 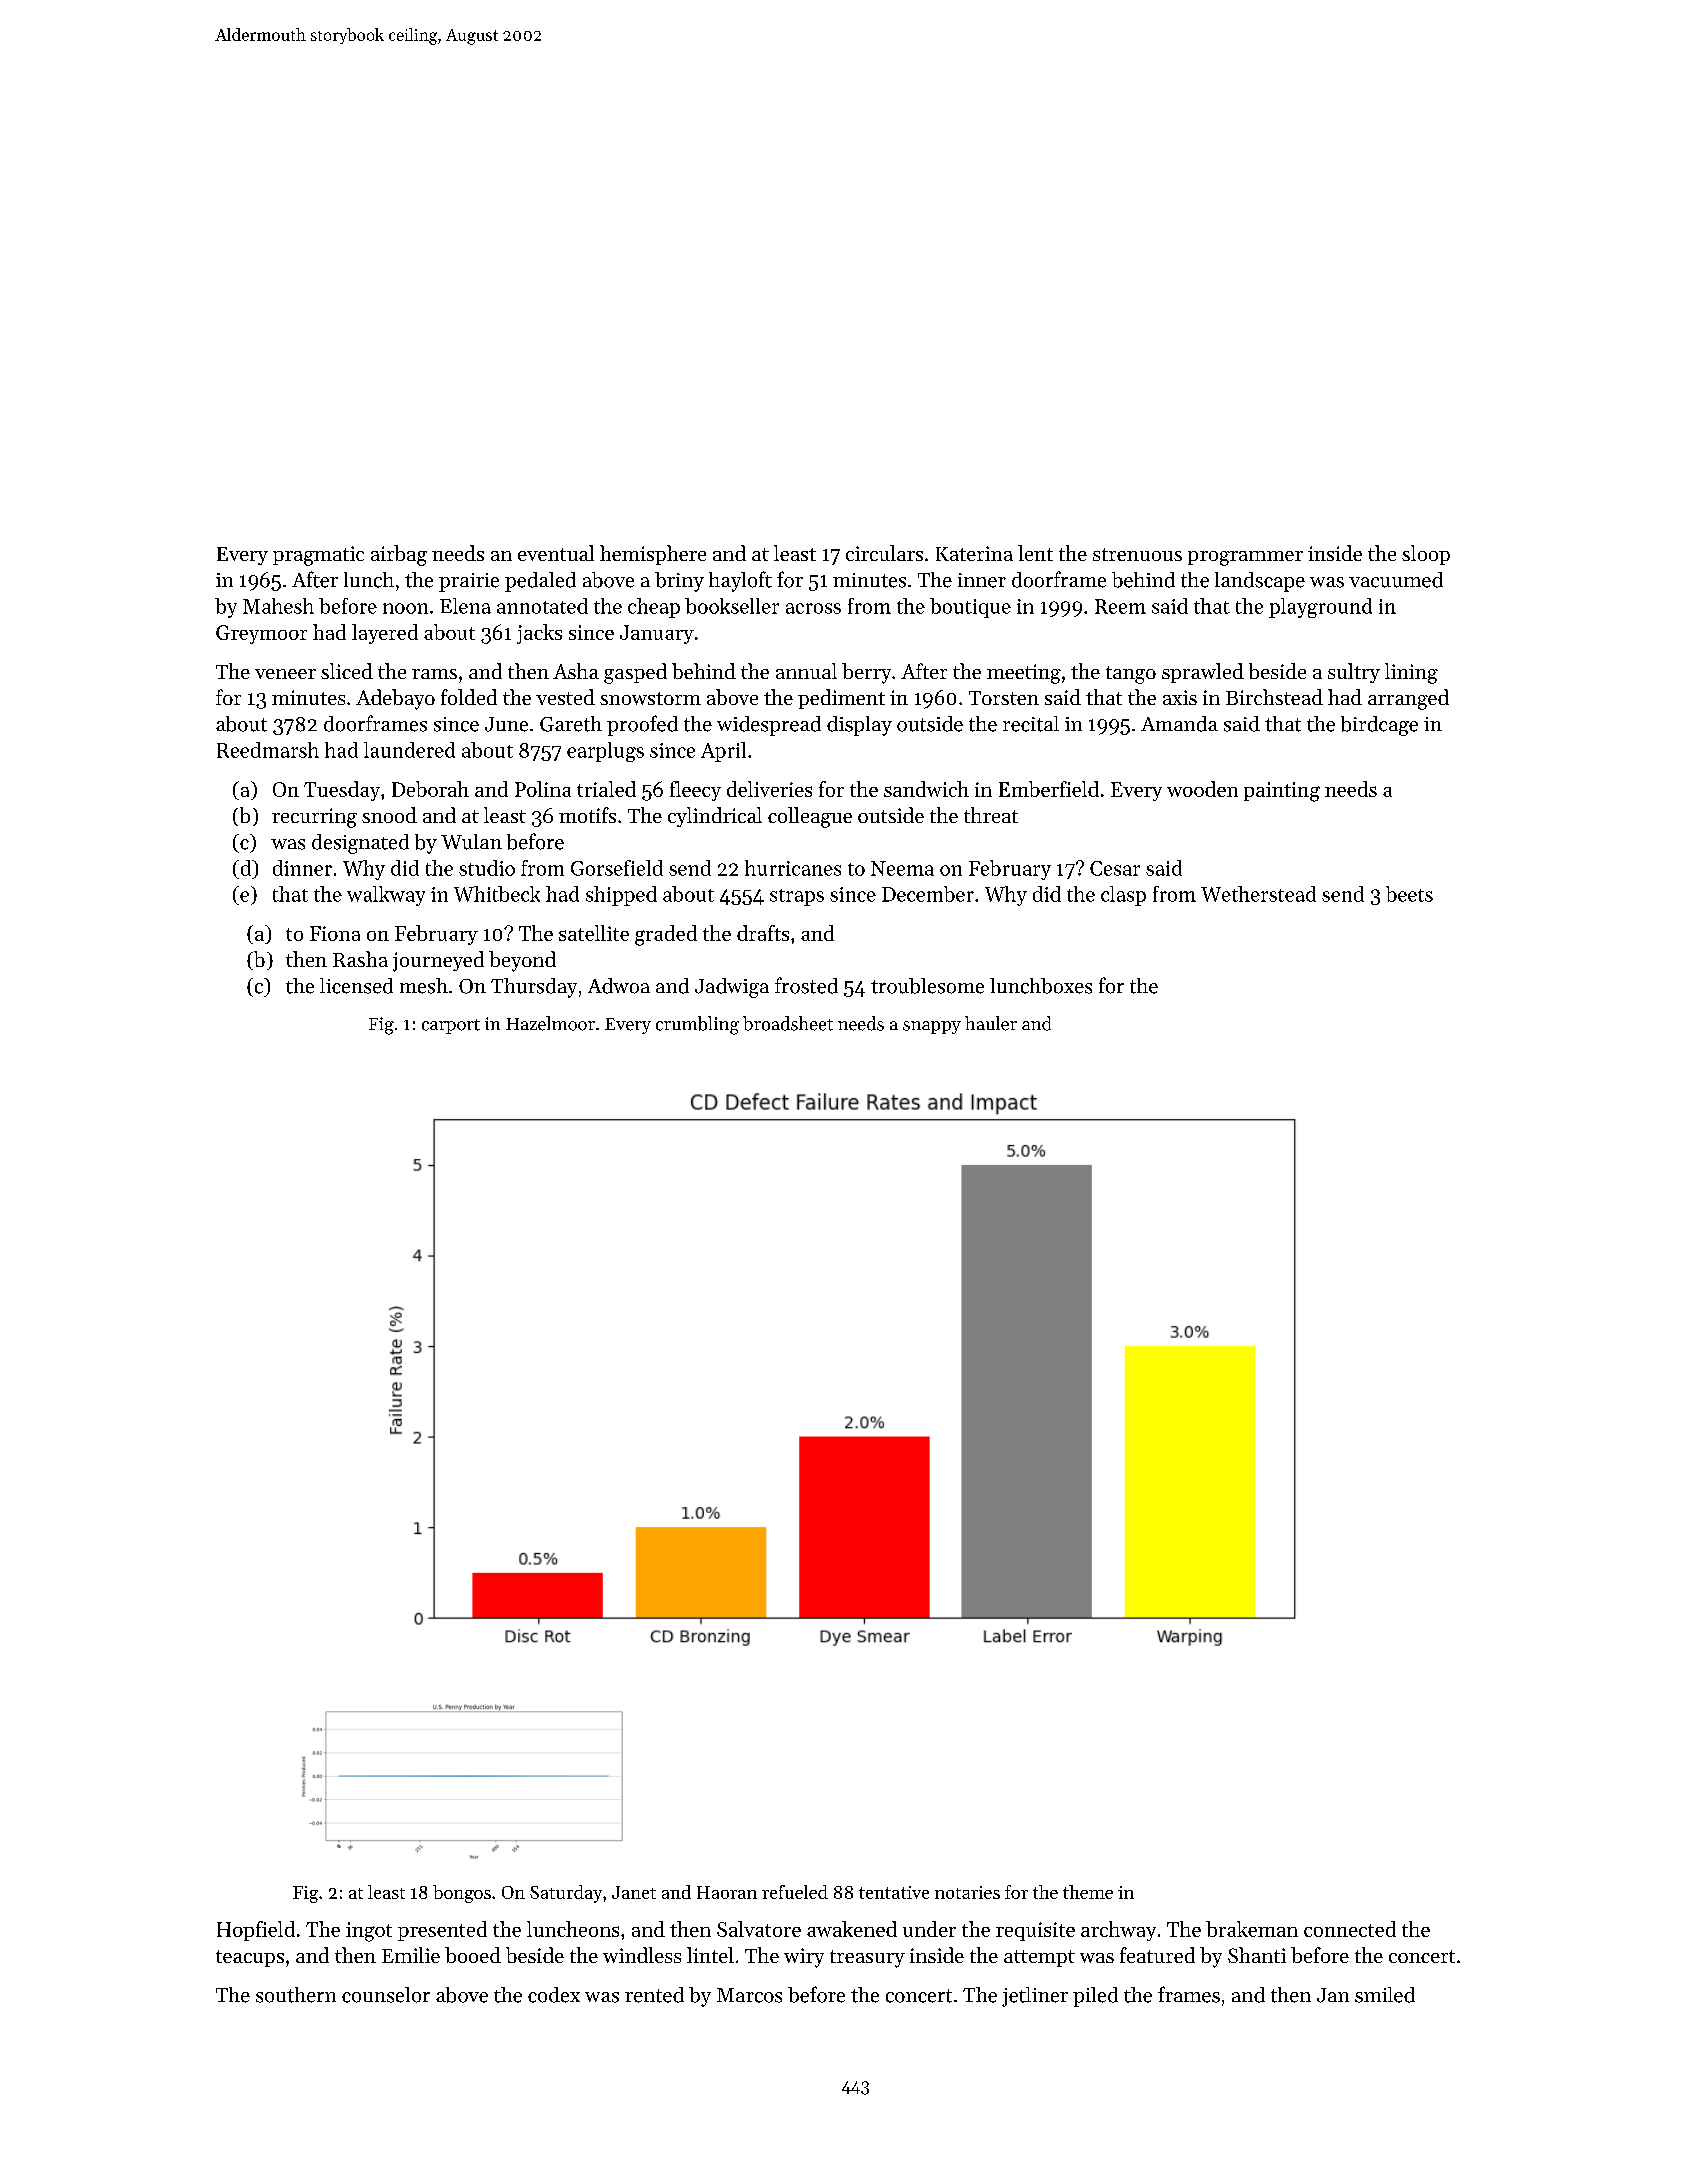 I want to click on counselor, so click(x=386, y=1995).
